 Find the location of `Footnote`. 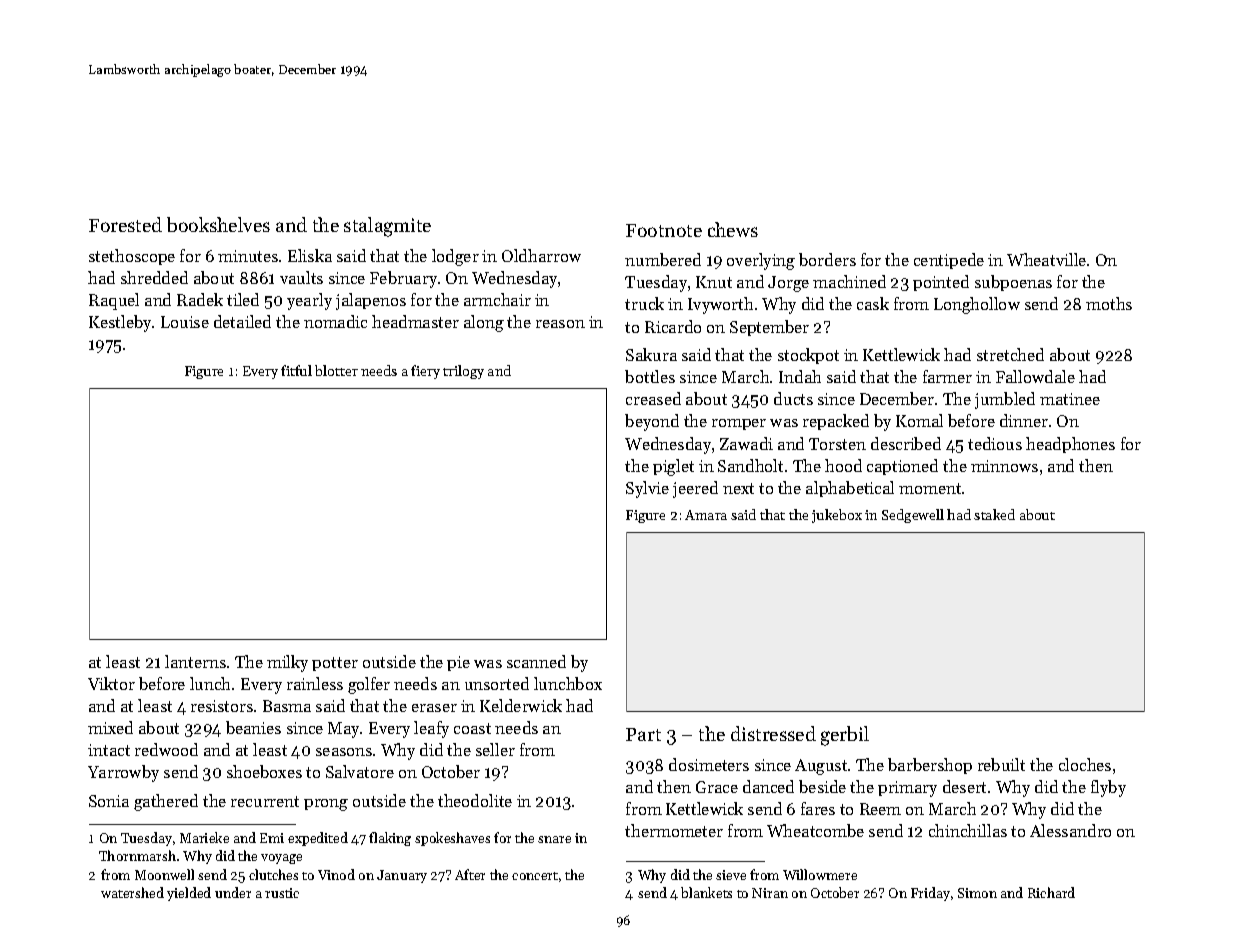

Footnote is located at coordinates (664, 230).
